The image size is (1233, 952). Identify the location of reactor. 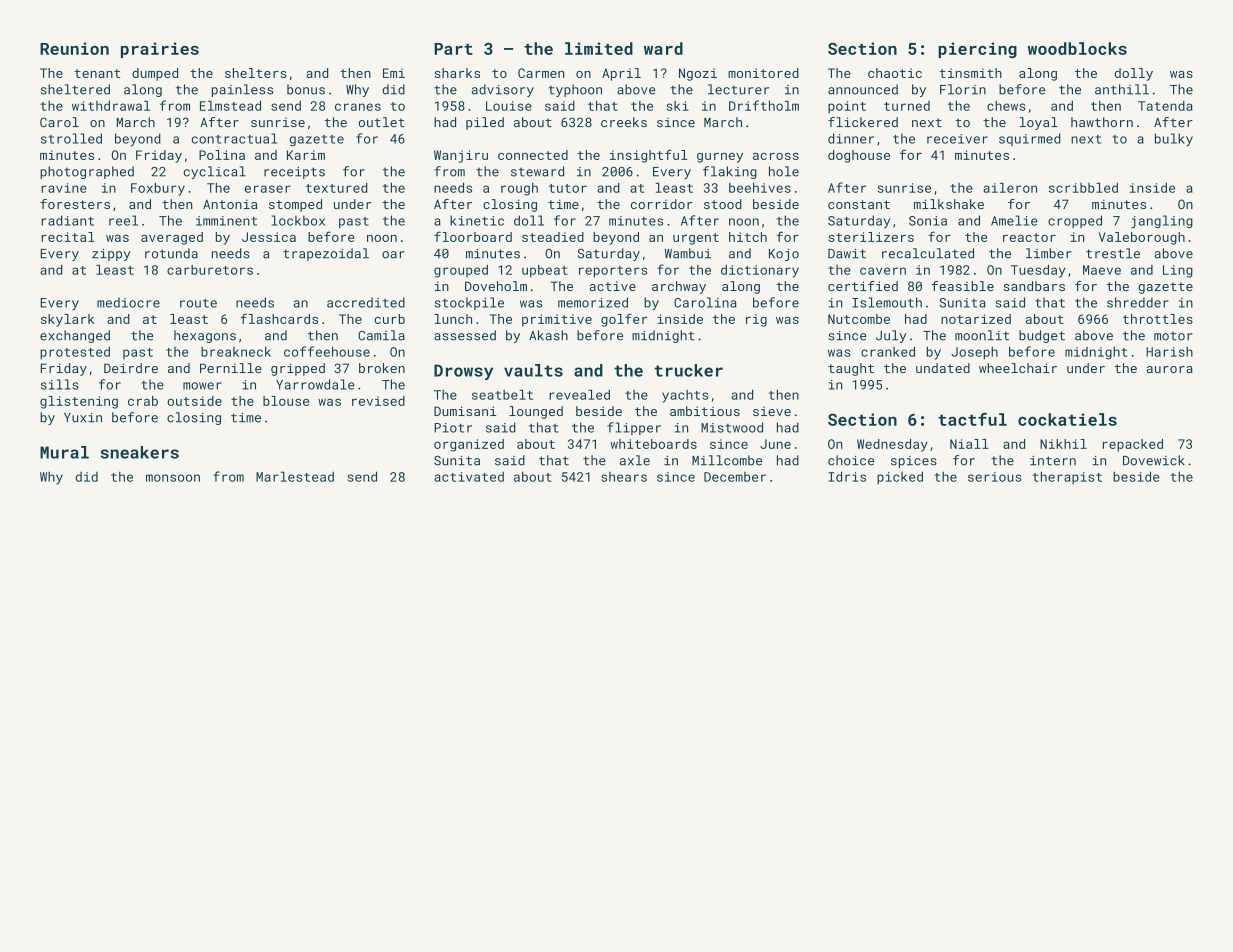
(1029, 237).
